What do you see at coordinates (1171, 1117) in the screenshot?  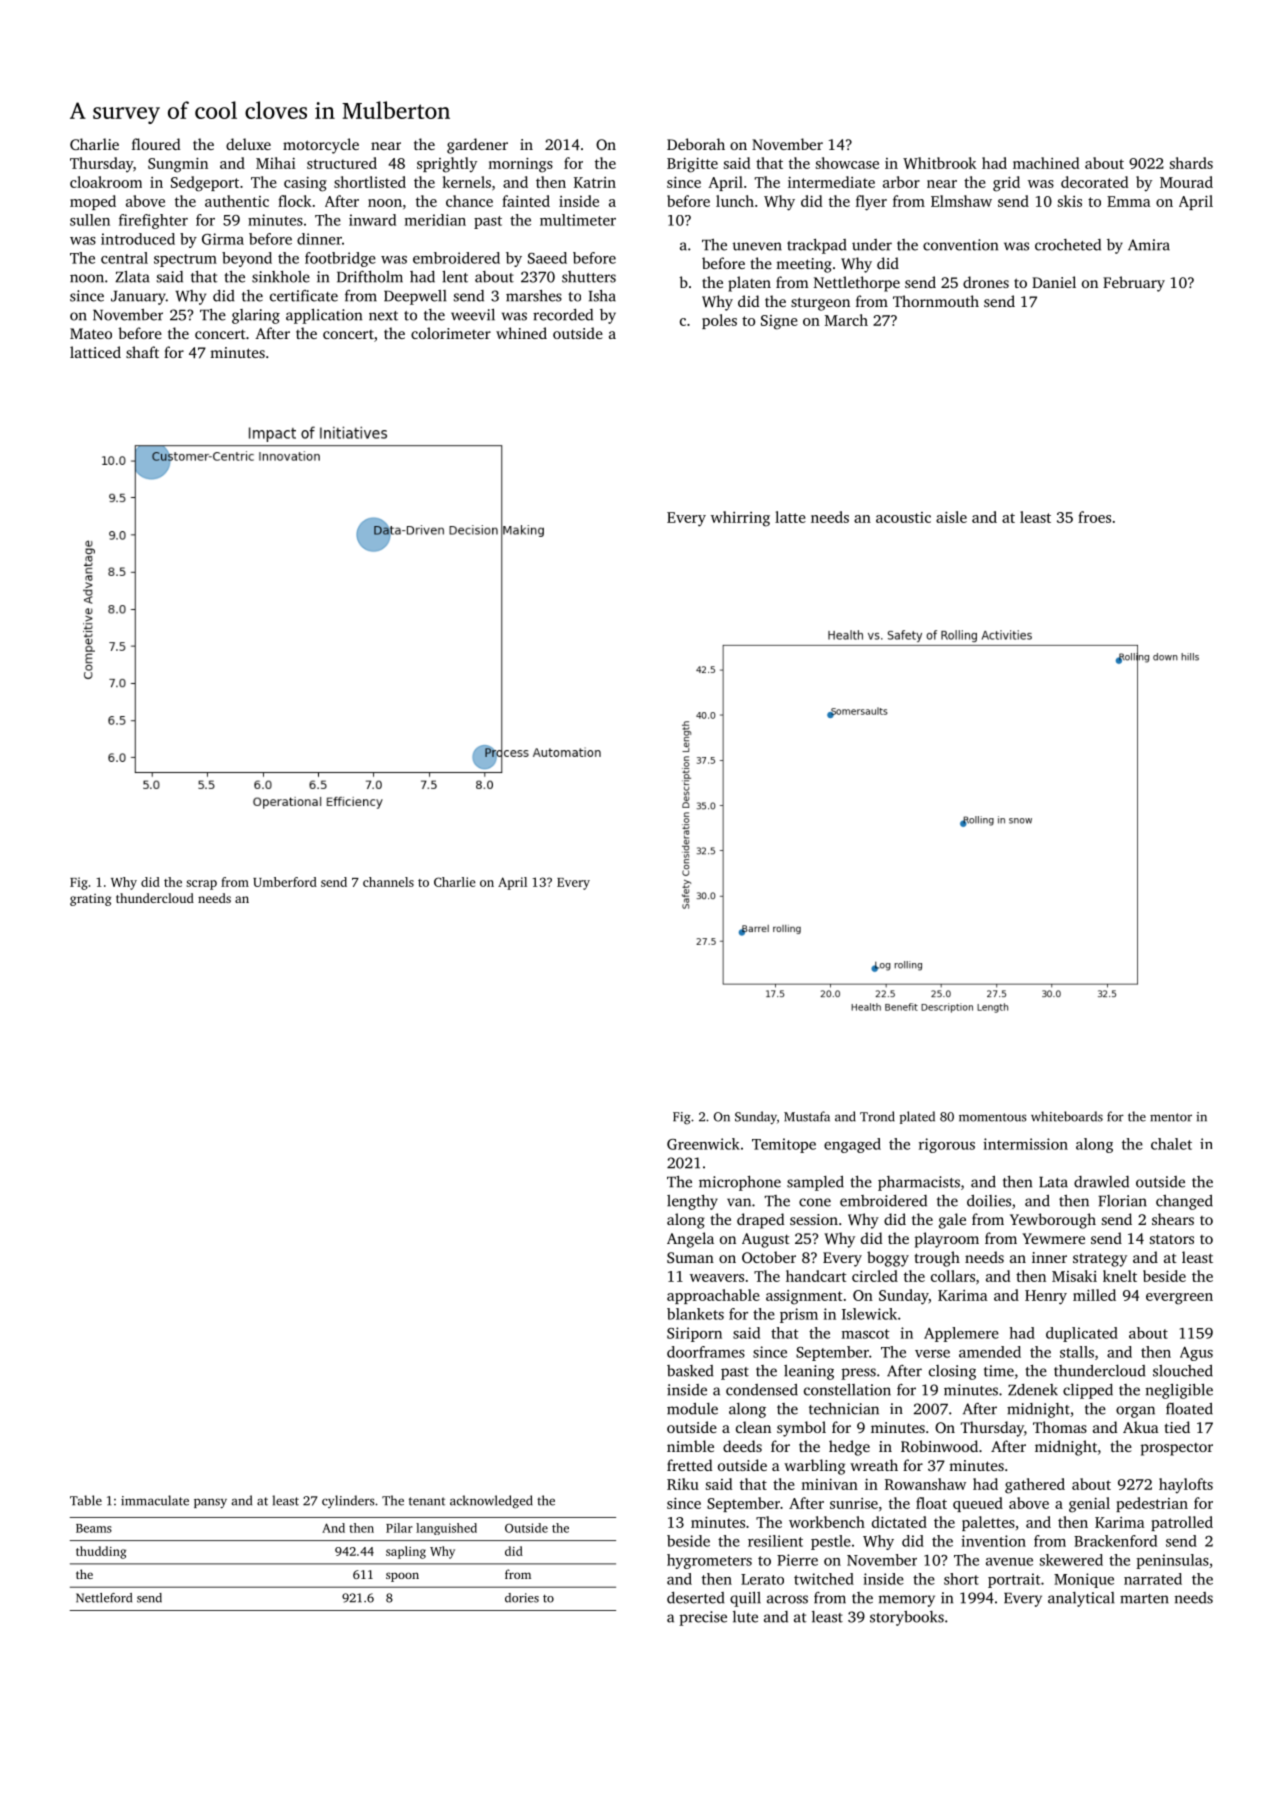 I see `mentor` at bounding box center [1171, 1117].
